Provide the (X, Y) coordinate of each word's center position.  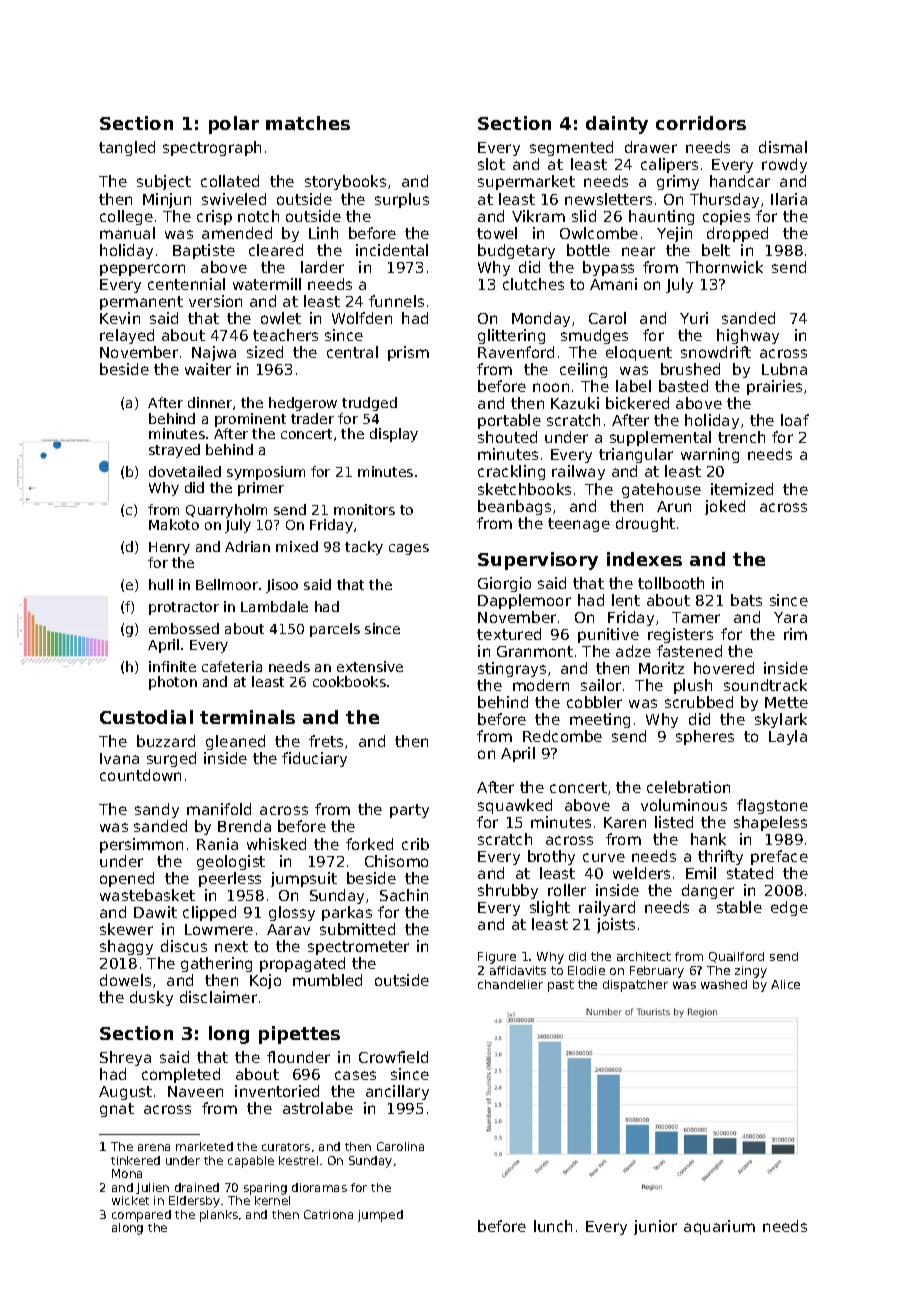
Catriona (328, 1214)
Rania (217, 844)
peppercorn (142, 270)
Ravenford (516, 352)
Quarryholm (226, 511)
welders (641, 873)
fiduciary (314, 759)
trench (741, 437)
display (394, 435)
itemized (742, 489)
